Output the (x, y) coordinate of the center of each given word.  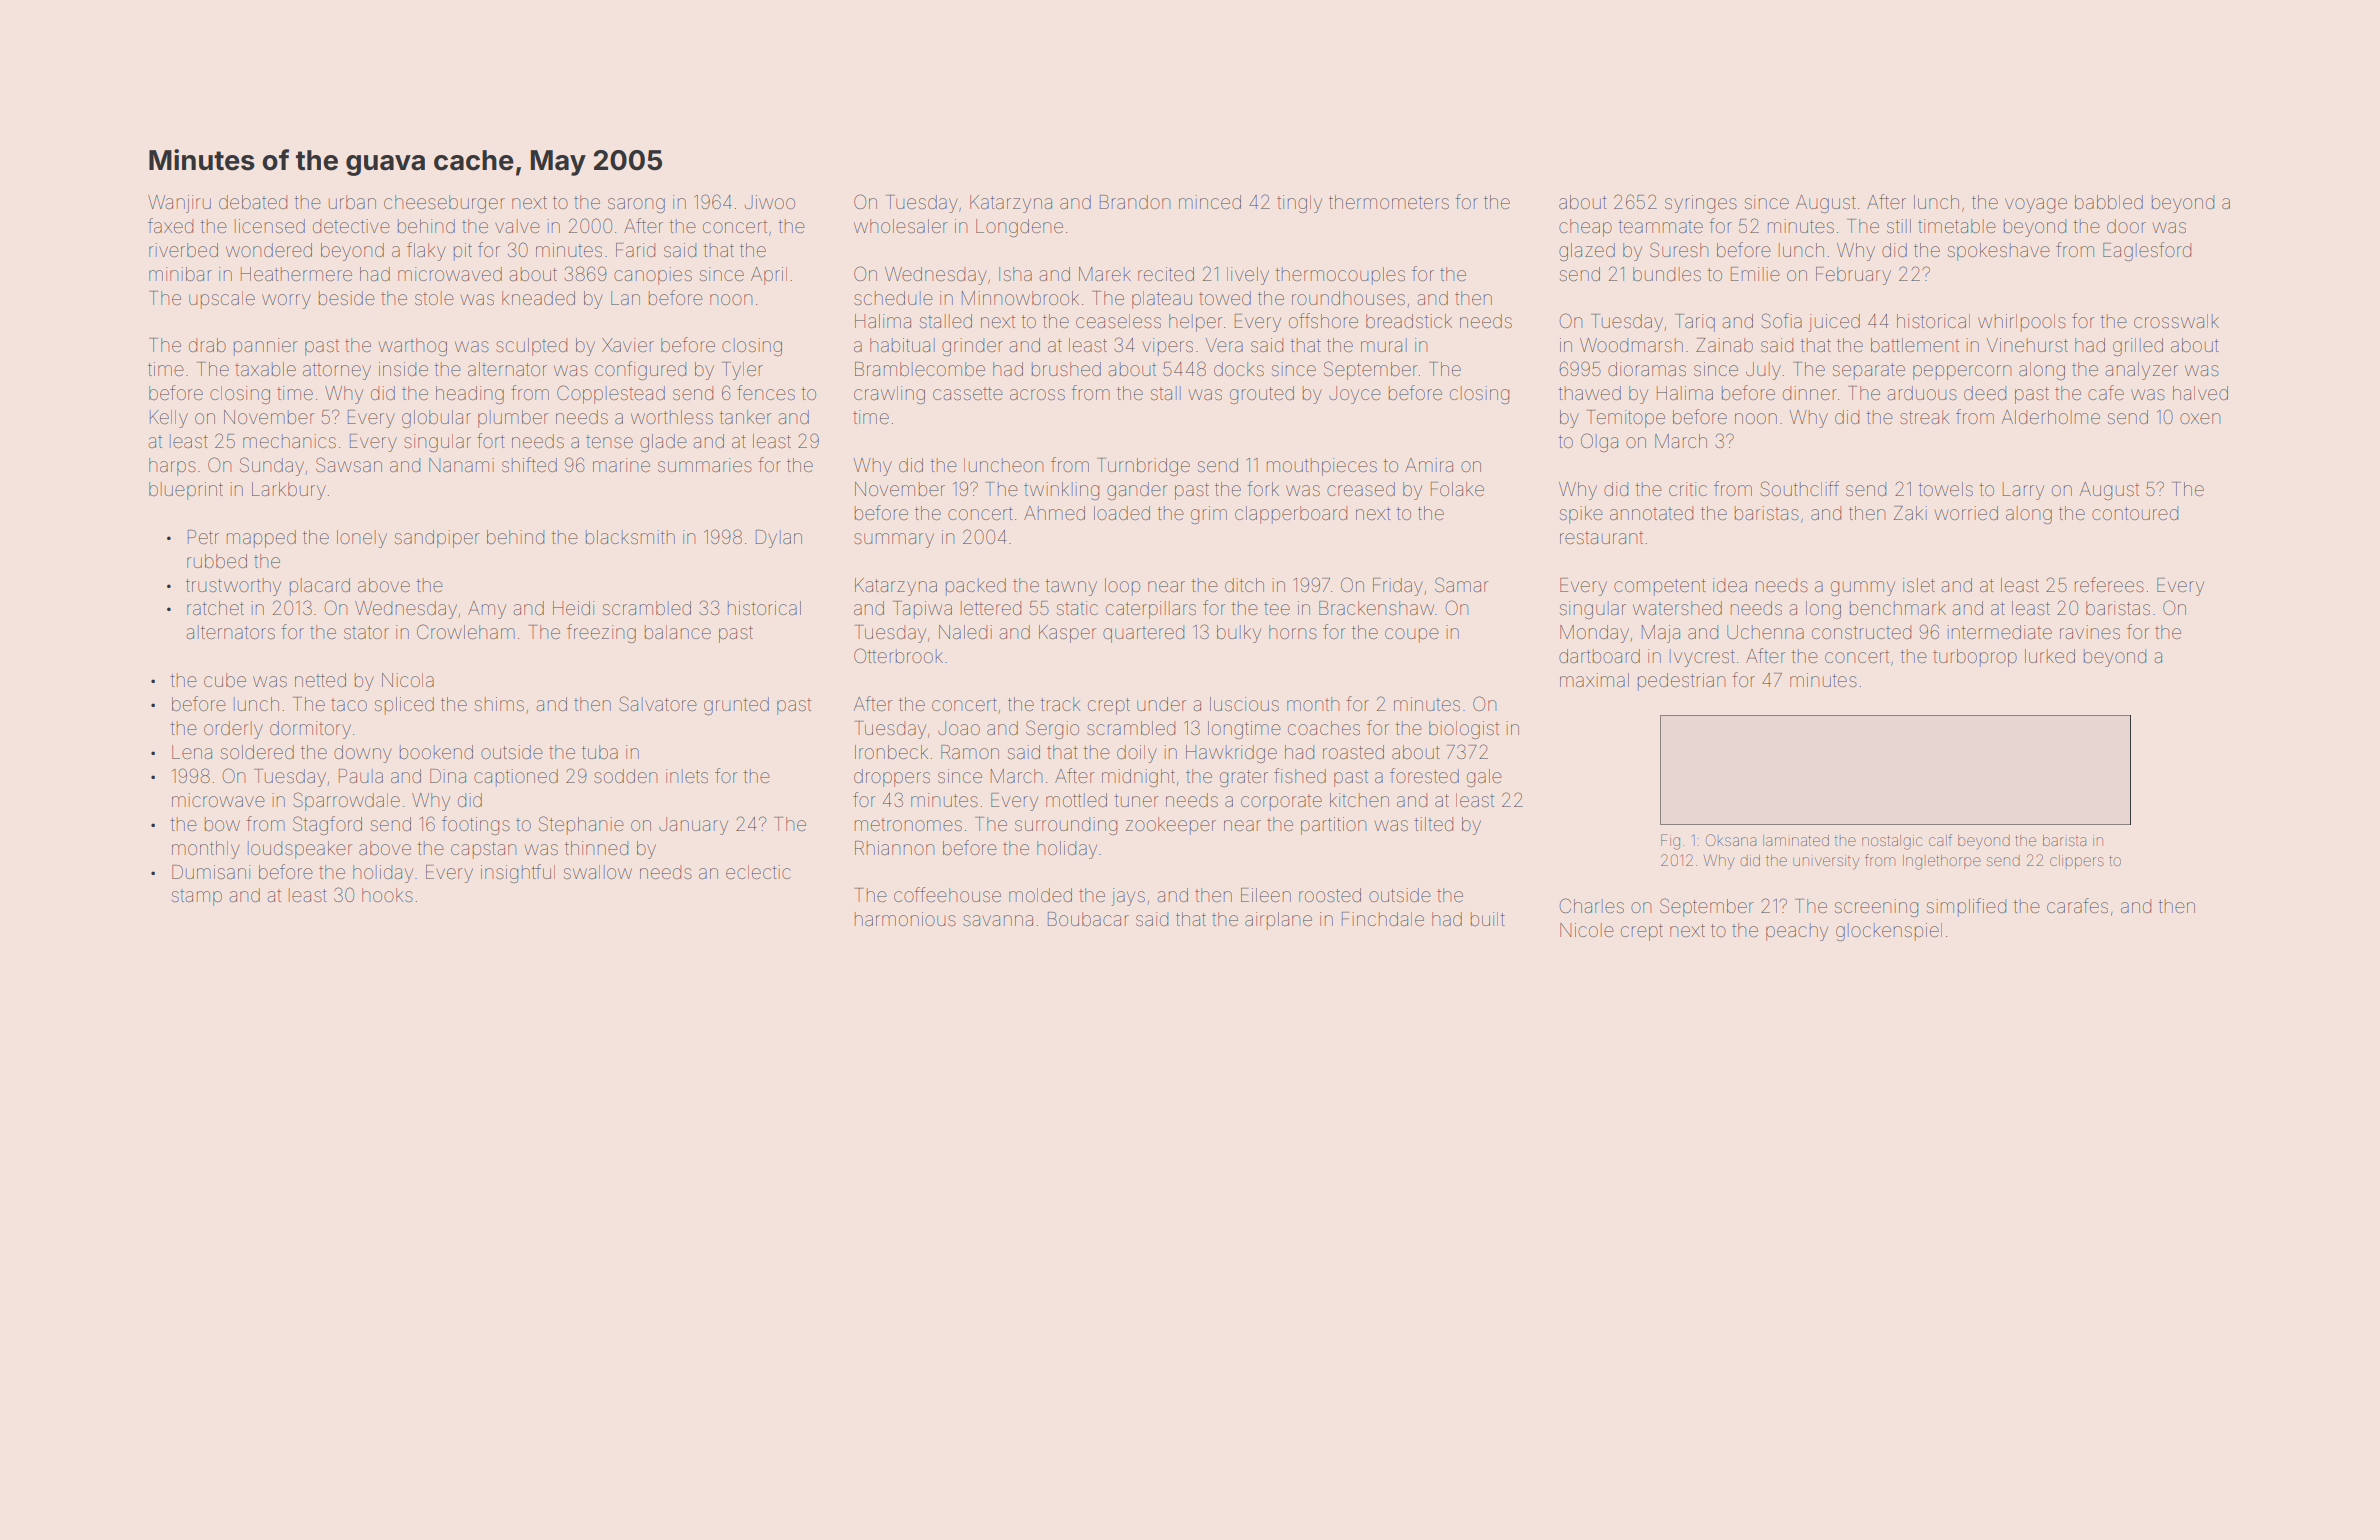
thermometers (1389, 202)
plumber (513, 419)
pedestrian (1681, 682)
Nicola (408, 680)
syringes (1701, 204)
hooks (387, 895)
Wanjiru (179, 204)
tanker (745, 417)
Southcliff (1799, 488)
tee (1277, 608)
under (1161, 704)
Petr (203, 537)
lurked (2050, 656)
